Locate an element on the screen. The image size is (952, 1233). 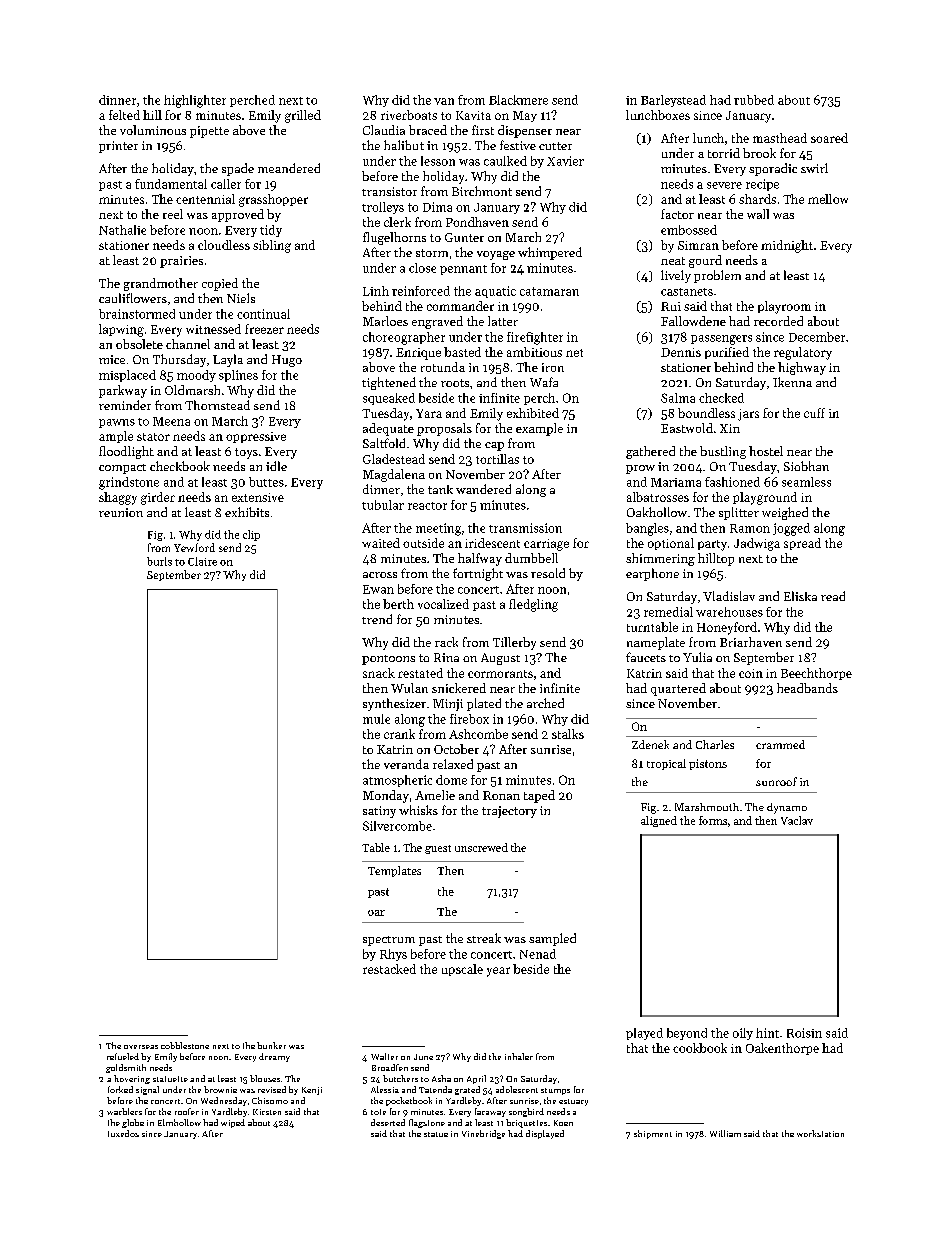
tuxedos is located at coordinates (123, 1133).
